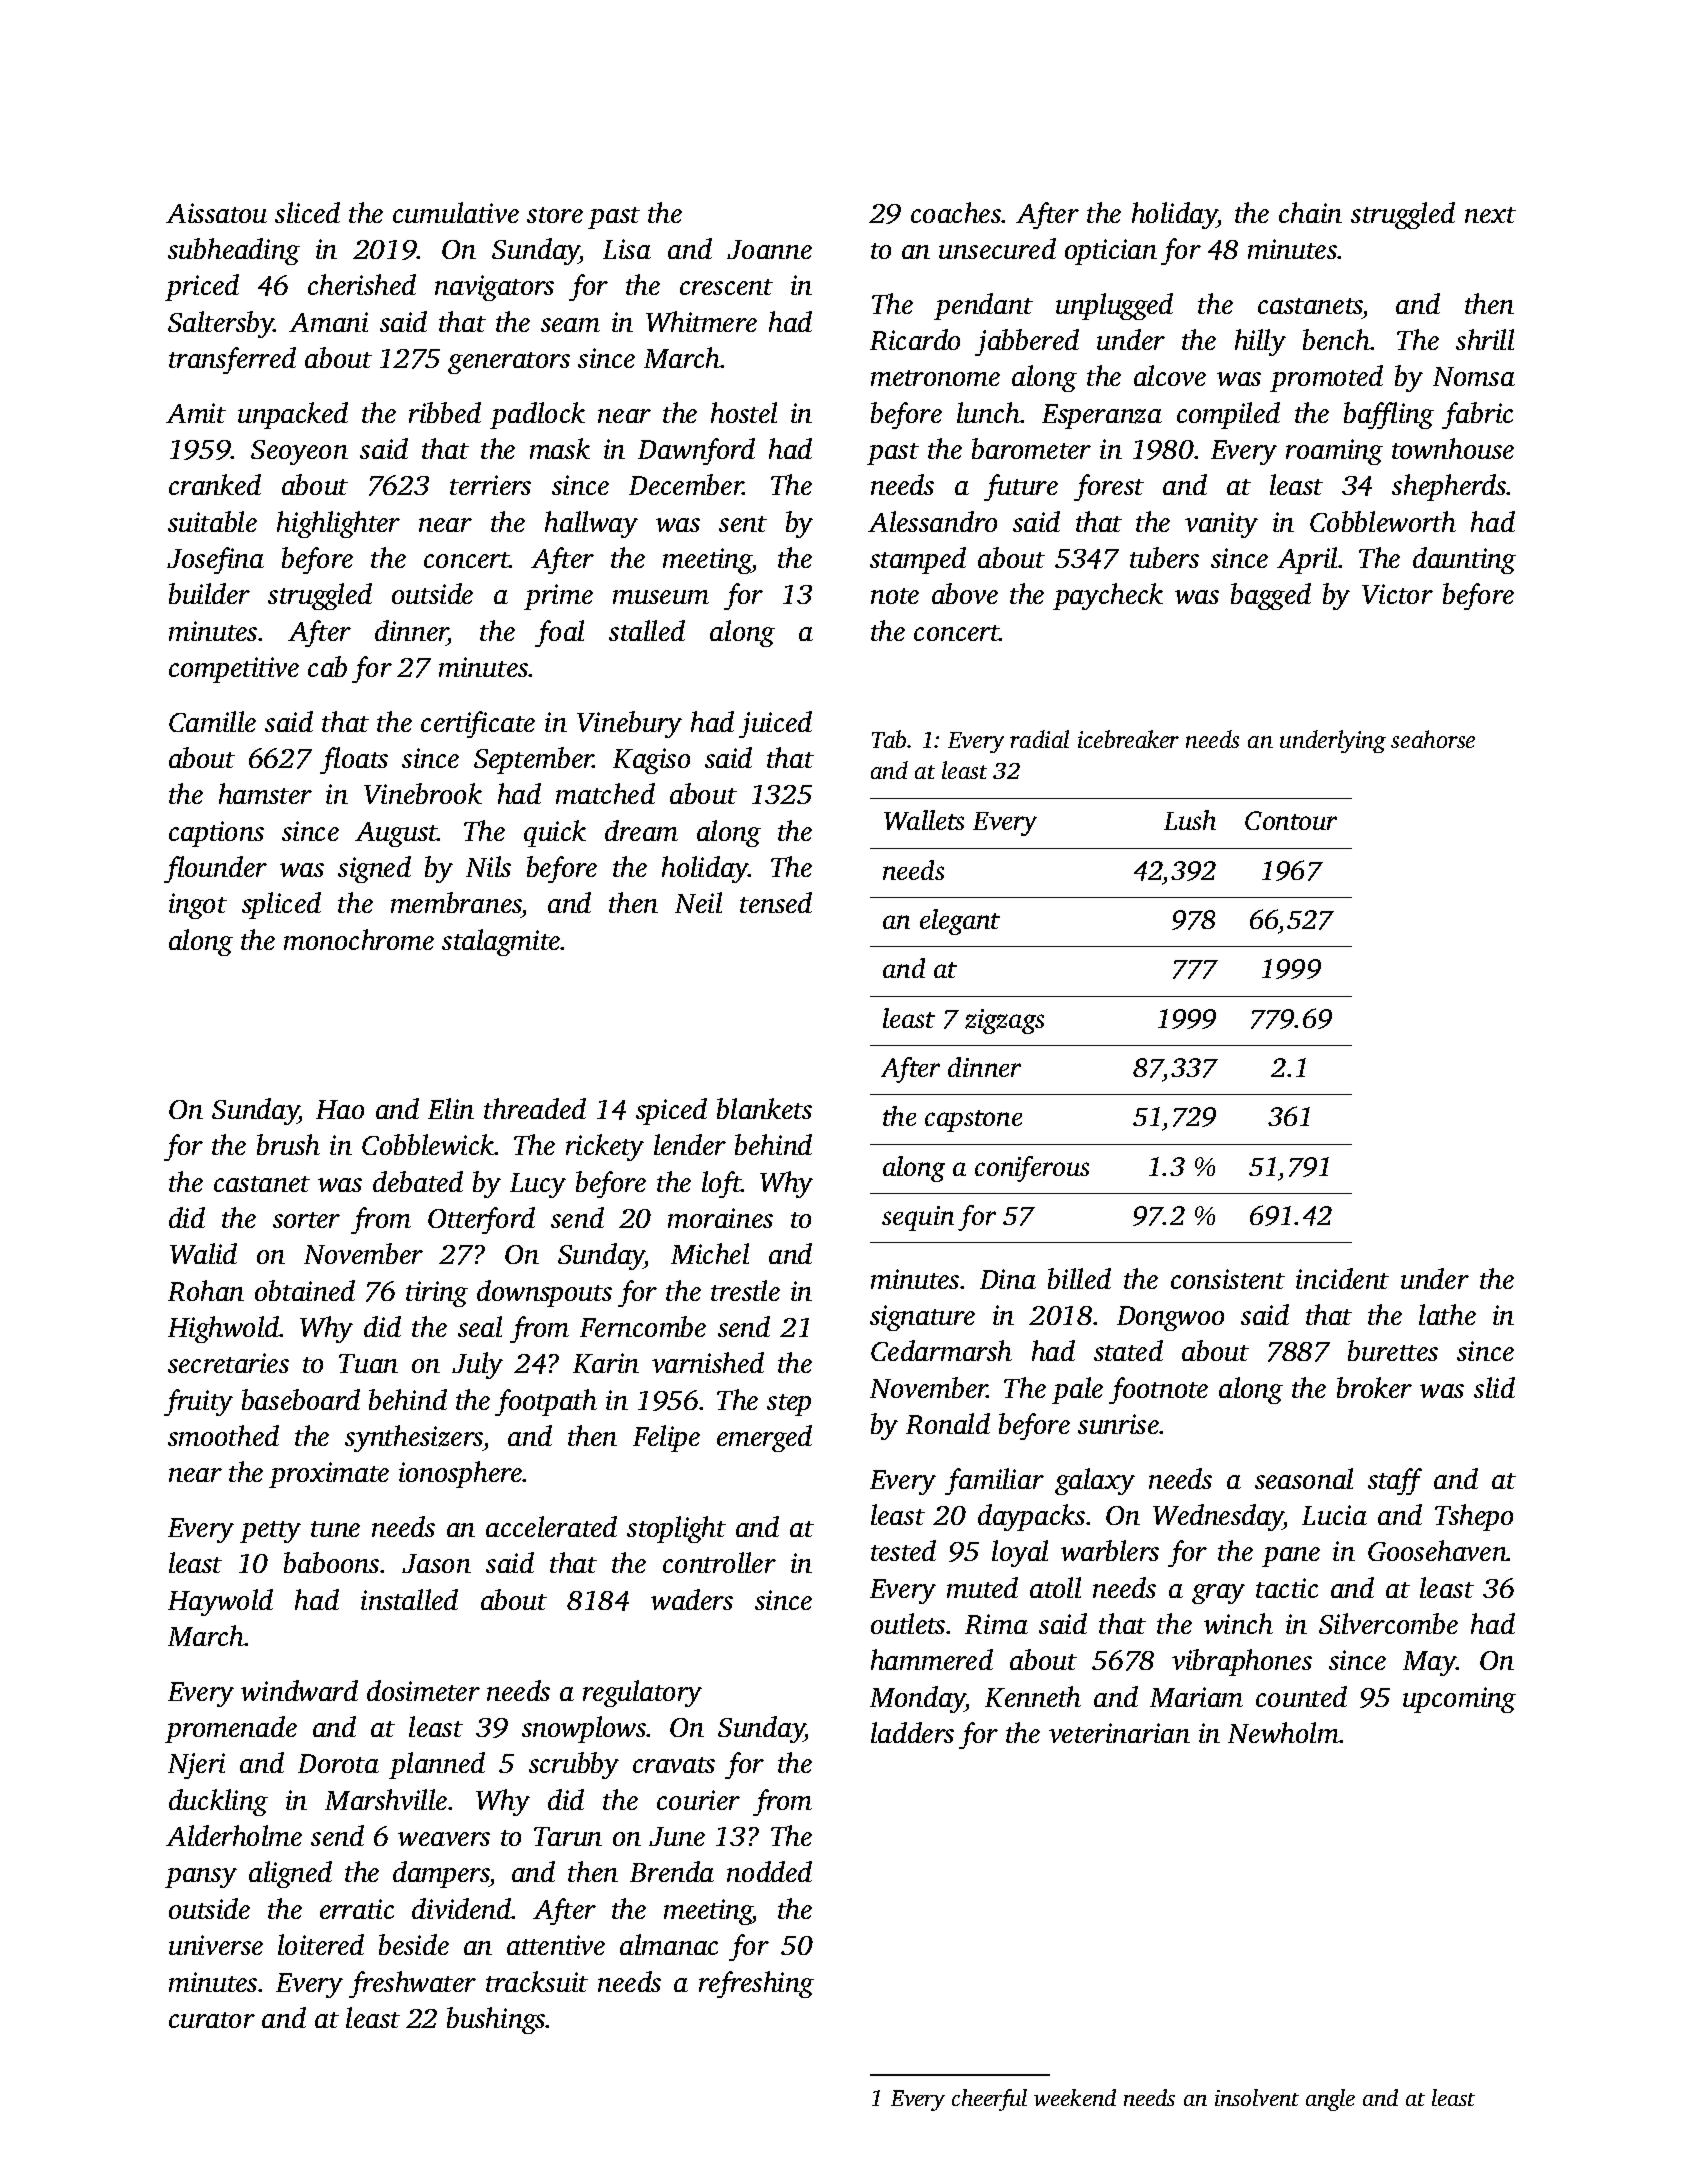  What do you see at coordinates (1310, 212) in the screenshot?
I see `chain` at bounding box center [1310, 212].
